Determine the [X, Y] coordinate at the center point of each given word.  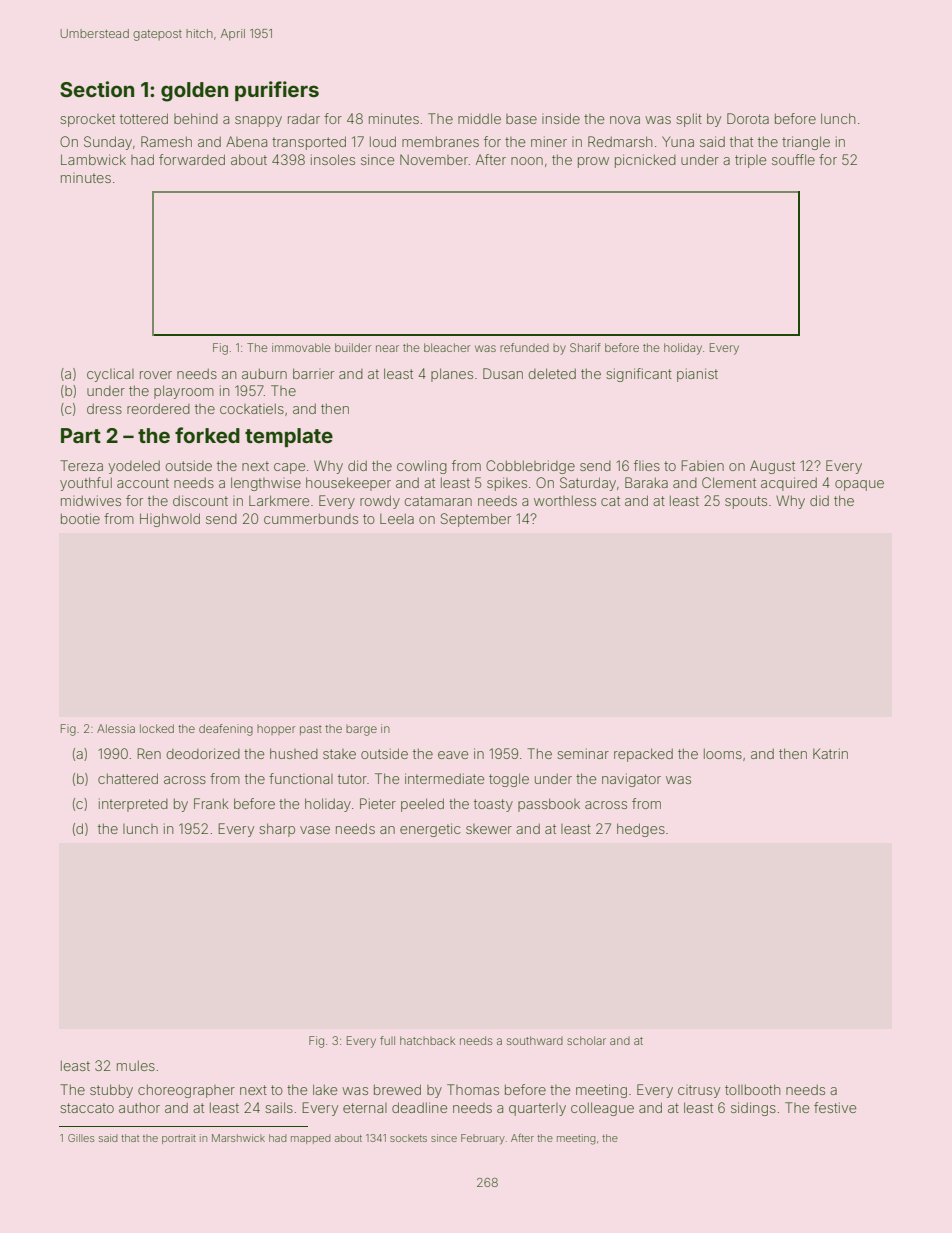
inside [561, 118]
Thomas [473, 1089]
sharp [277, 830]
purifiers [277, 91]
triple [750, 161]
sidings [753, 1109]
